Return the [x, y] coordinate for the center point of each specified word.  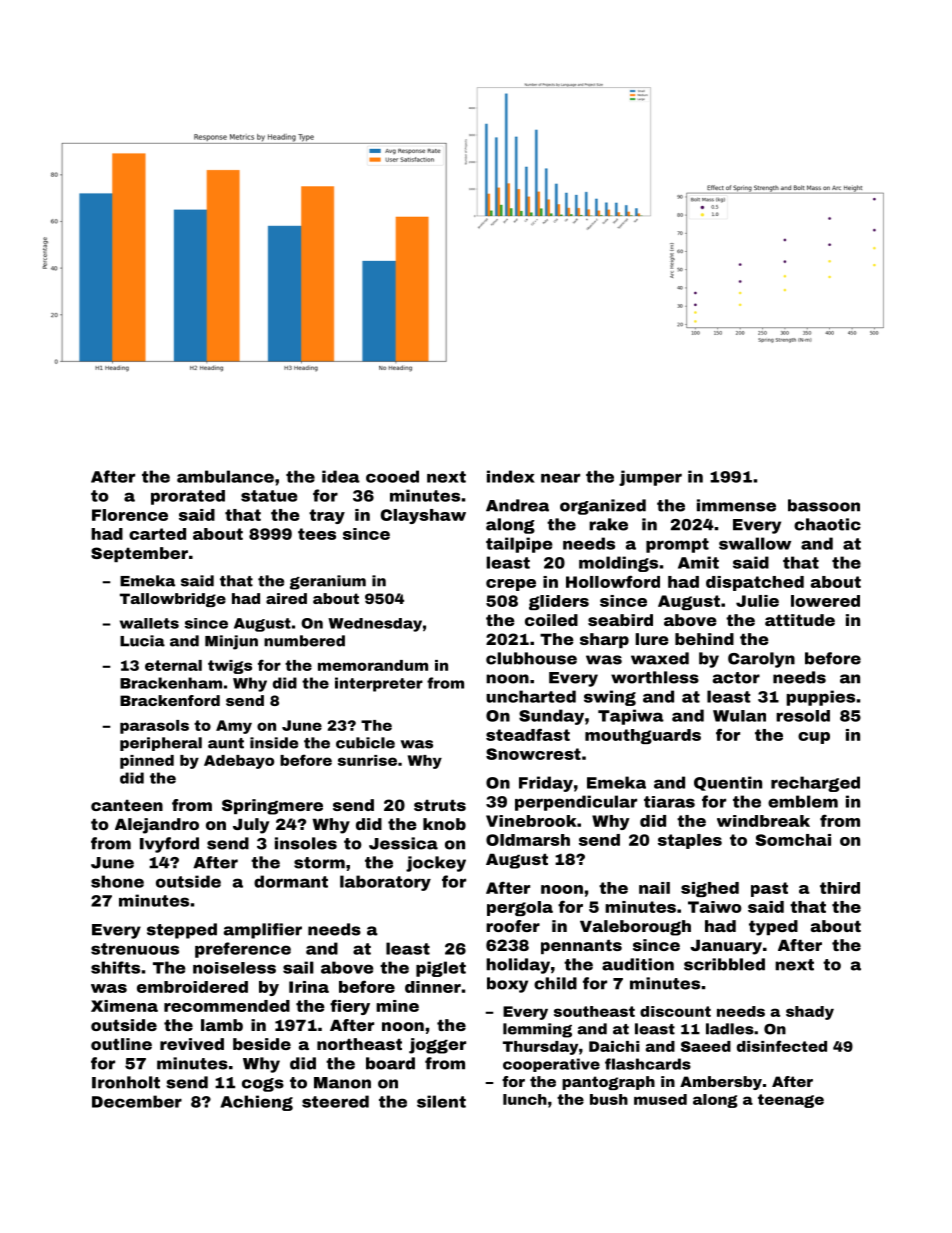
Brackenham [171, 683]
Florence [130, 515]
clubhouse [531, 658]
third [840, 888]
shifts [115, 967]
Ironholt [126, 1082]
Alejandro [157, 826]
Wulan [739, 716]
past [769, 889]
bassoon [824, 505]
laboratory [385, 883]
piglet [441, 969]
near [560, 478]
